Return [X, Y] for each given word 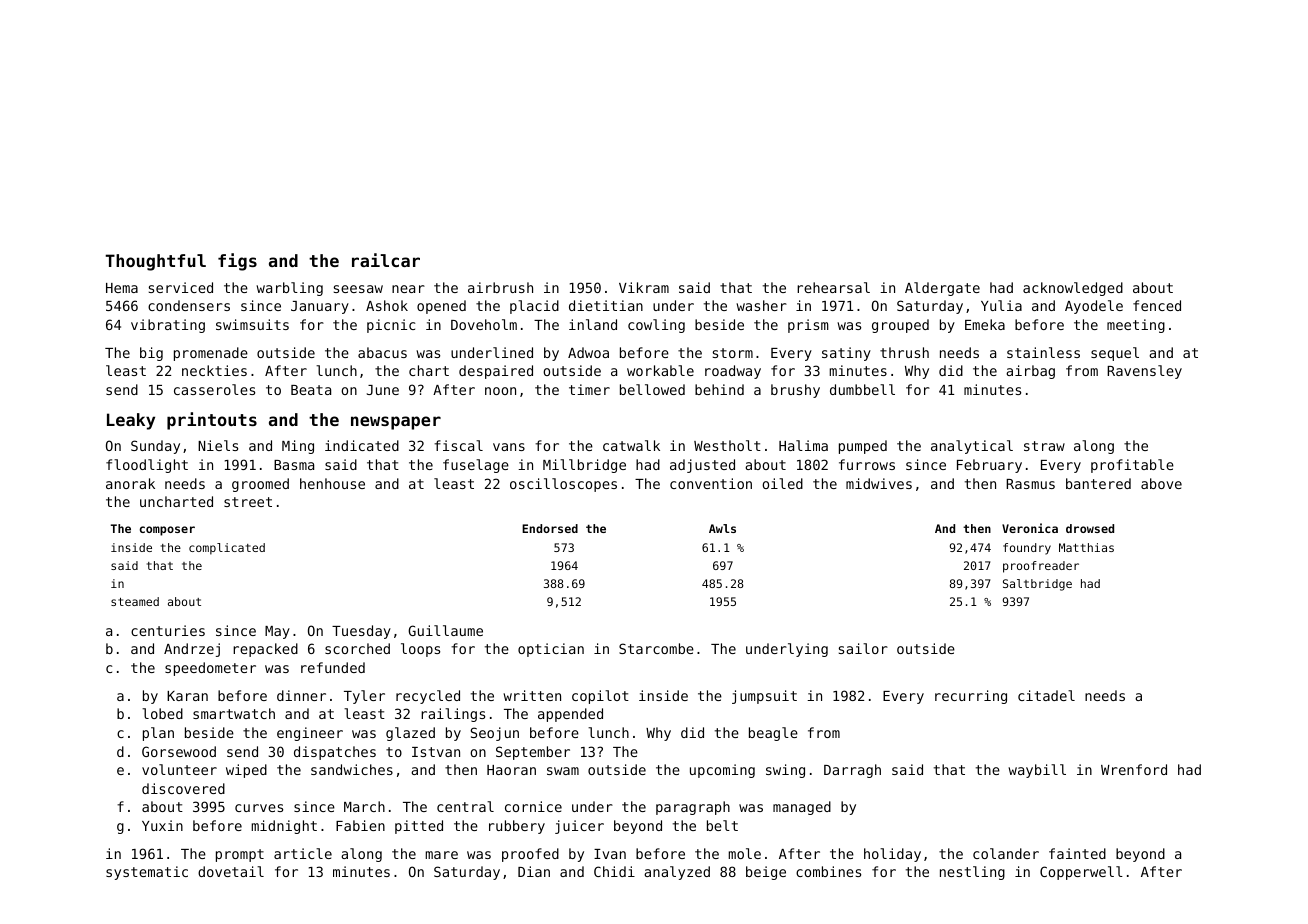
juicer [579, 827]
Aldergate [942, 289]
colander [1006, 853]
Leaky [131, 421]
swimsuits [252, 324]
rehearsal [833, 287]
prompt [240, 855]
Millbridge [584, 466]
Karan [187, 696]
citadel [1046, 695]
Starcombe [656, 648]
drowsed [1090, 528]
